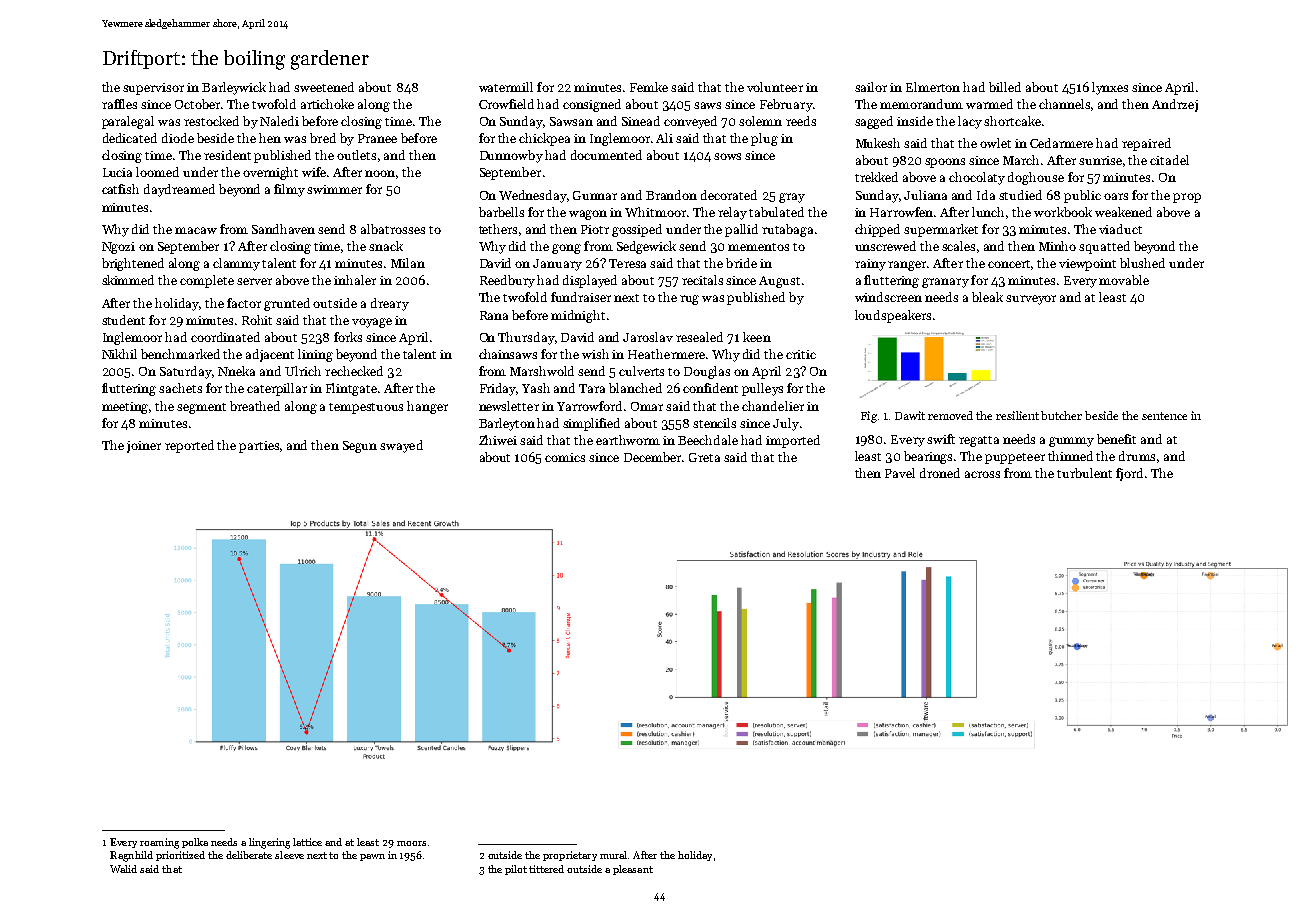  I want to click on drums, so click(1137, 456).
